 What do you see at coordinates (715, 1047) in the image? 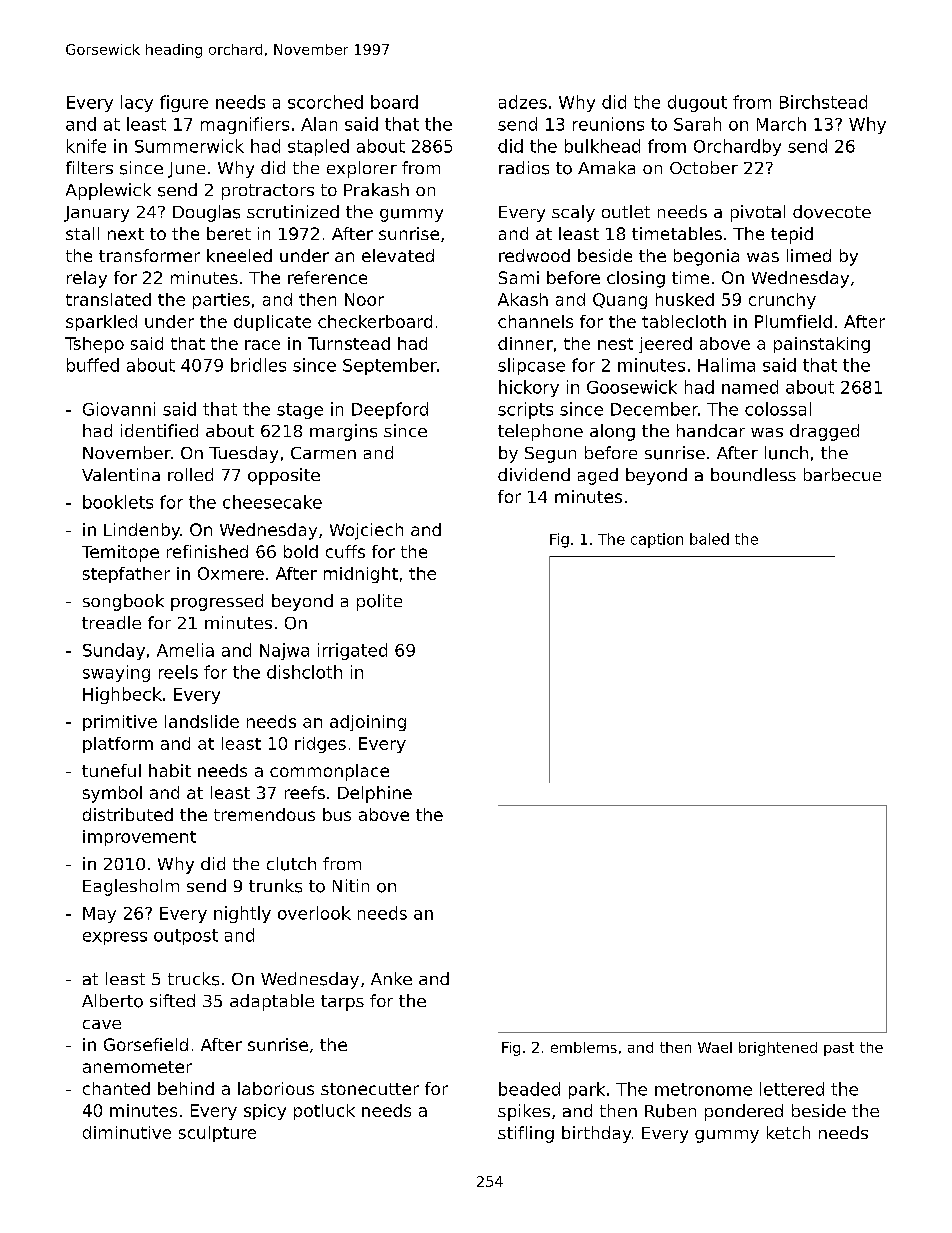
I see `Wael` at bounding box center [715, 1047].
